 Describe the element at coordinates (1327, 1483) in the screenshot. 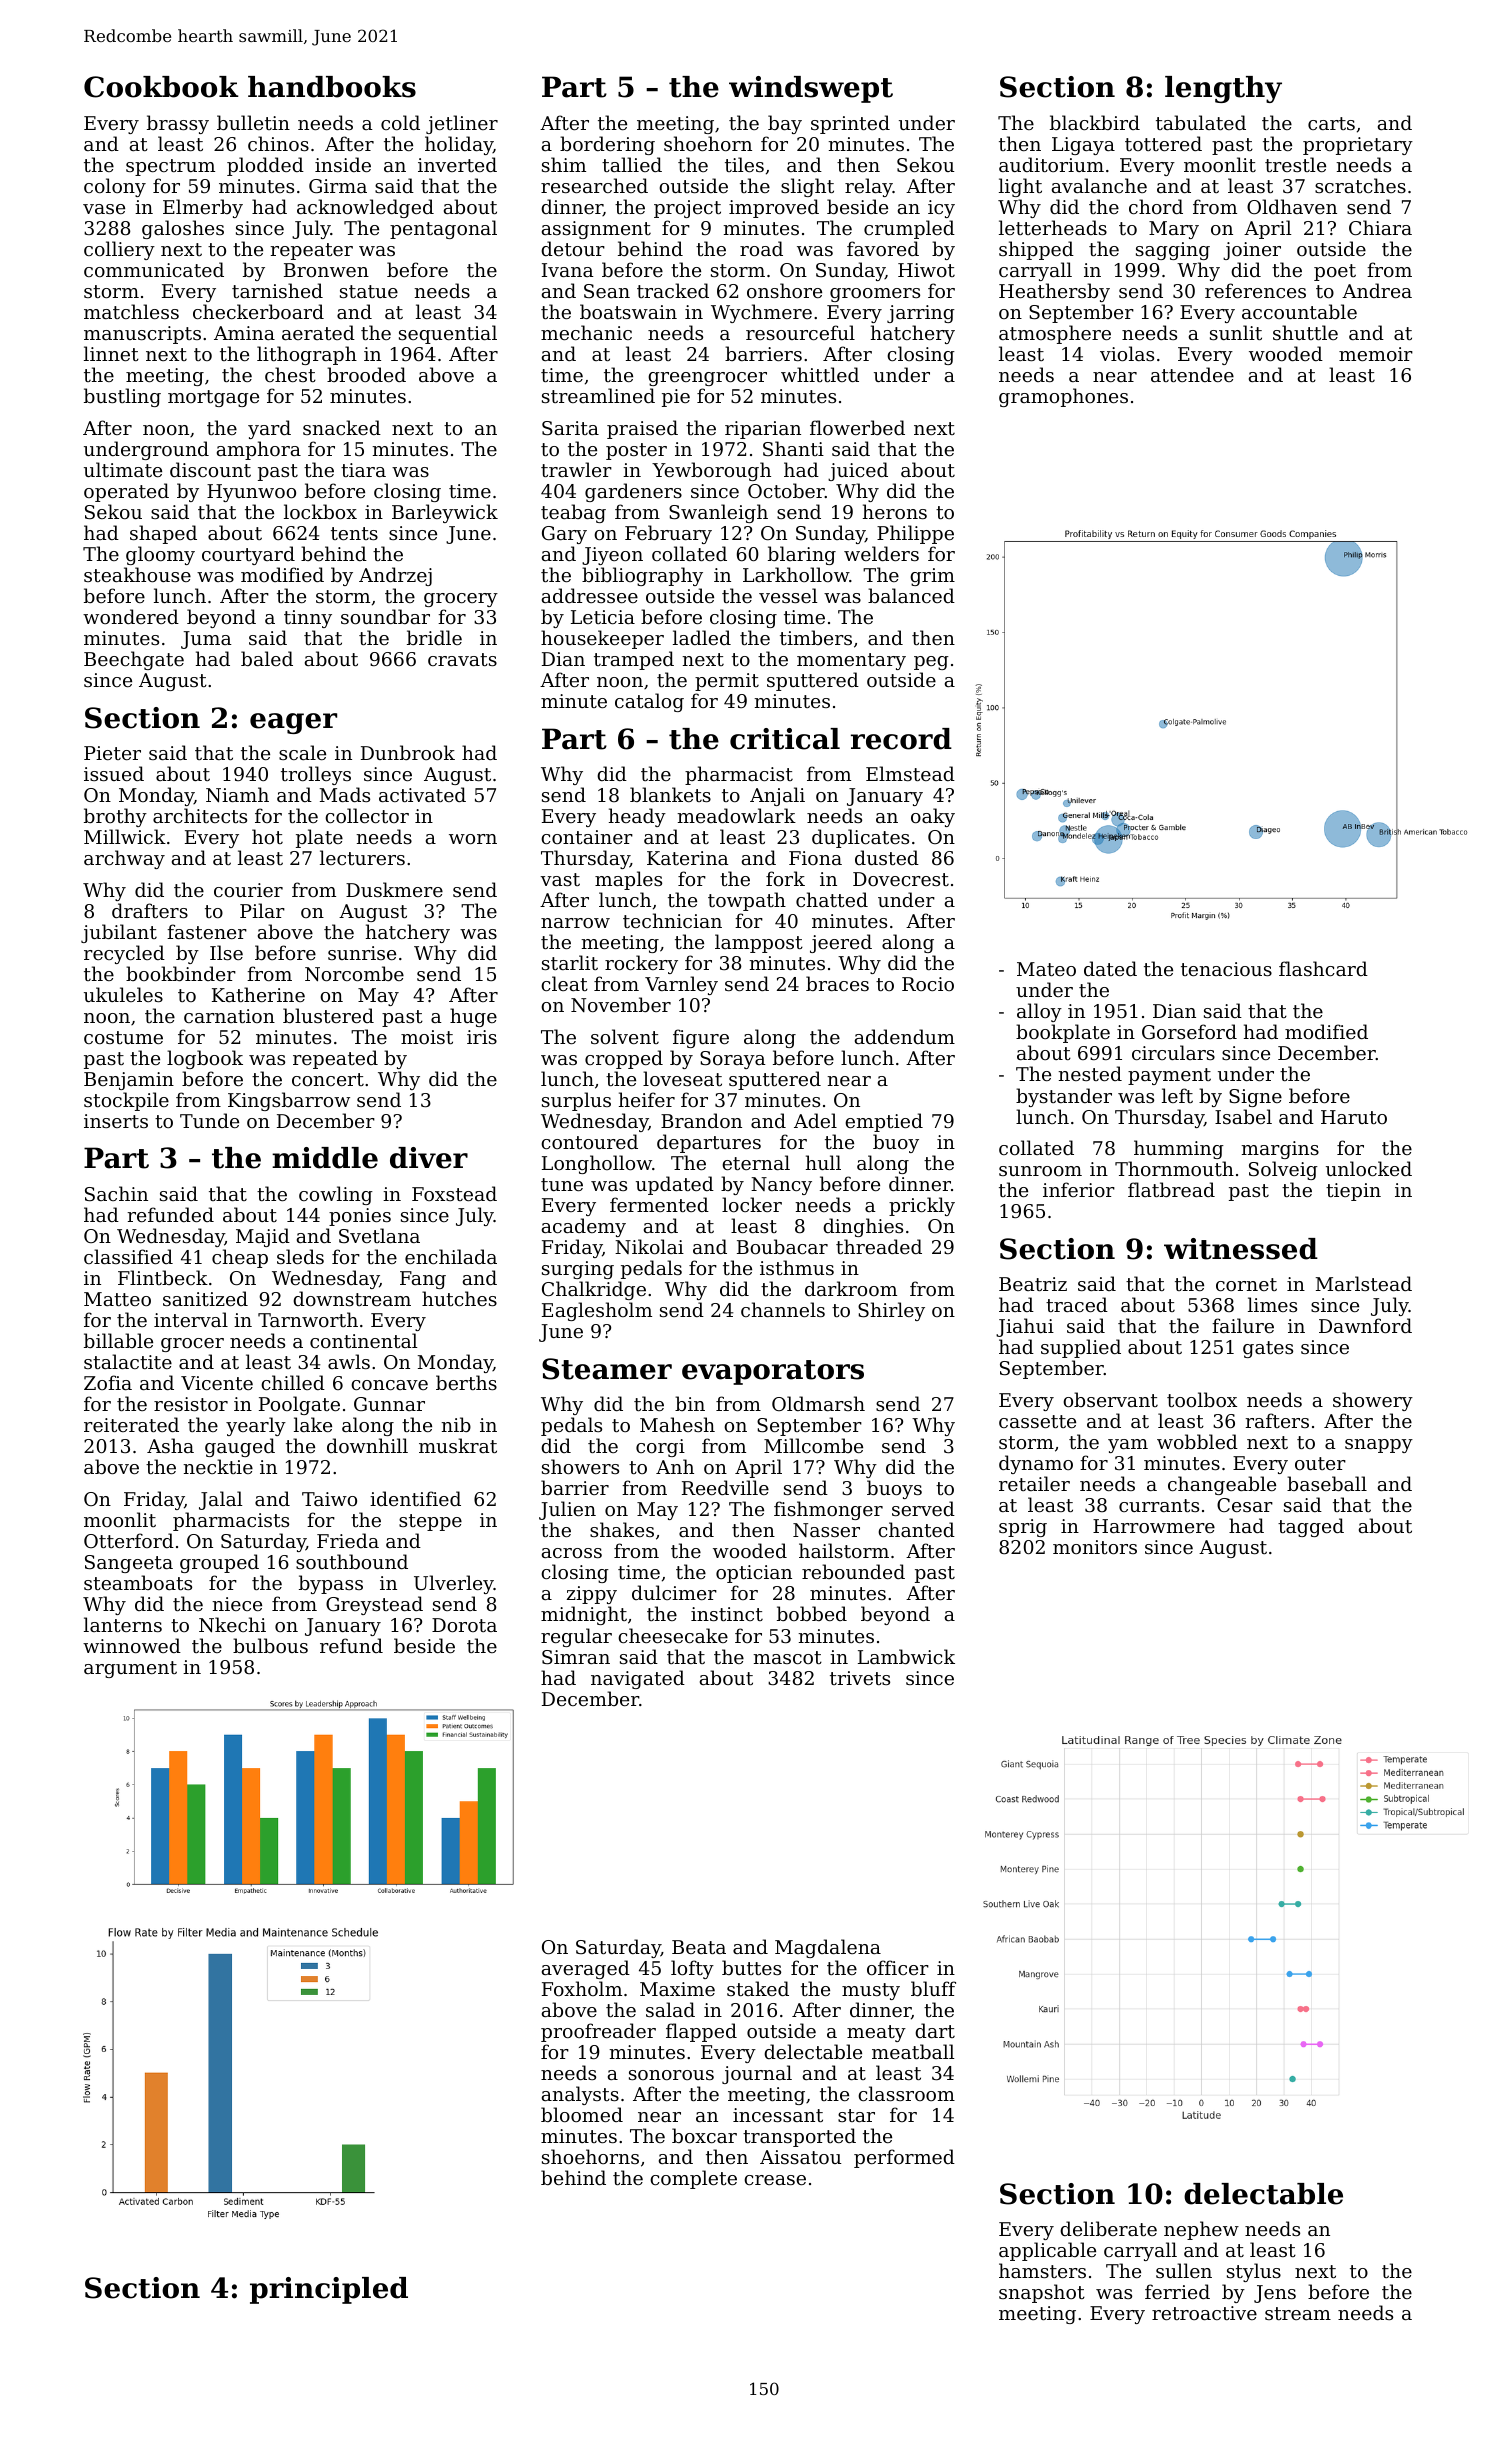

I see `baseball` at that location.
